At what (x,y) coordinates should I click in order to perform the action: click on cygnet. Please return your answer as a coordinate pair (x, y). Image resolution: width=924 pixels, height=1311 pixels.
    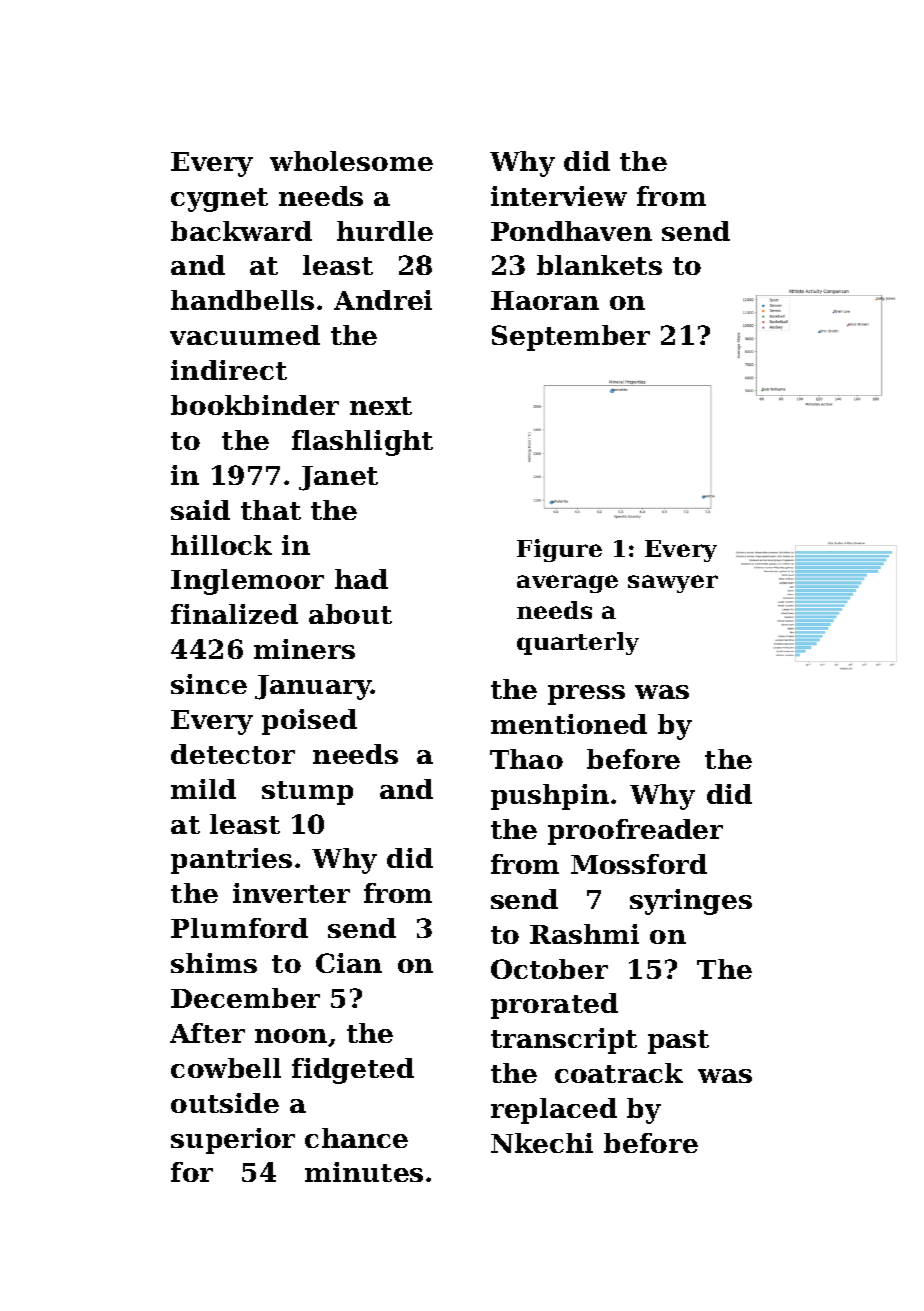
    Looking at the image, I should click on (219, 200).
